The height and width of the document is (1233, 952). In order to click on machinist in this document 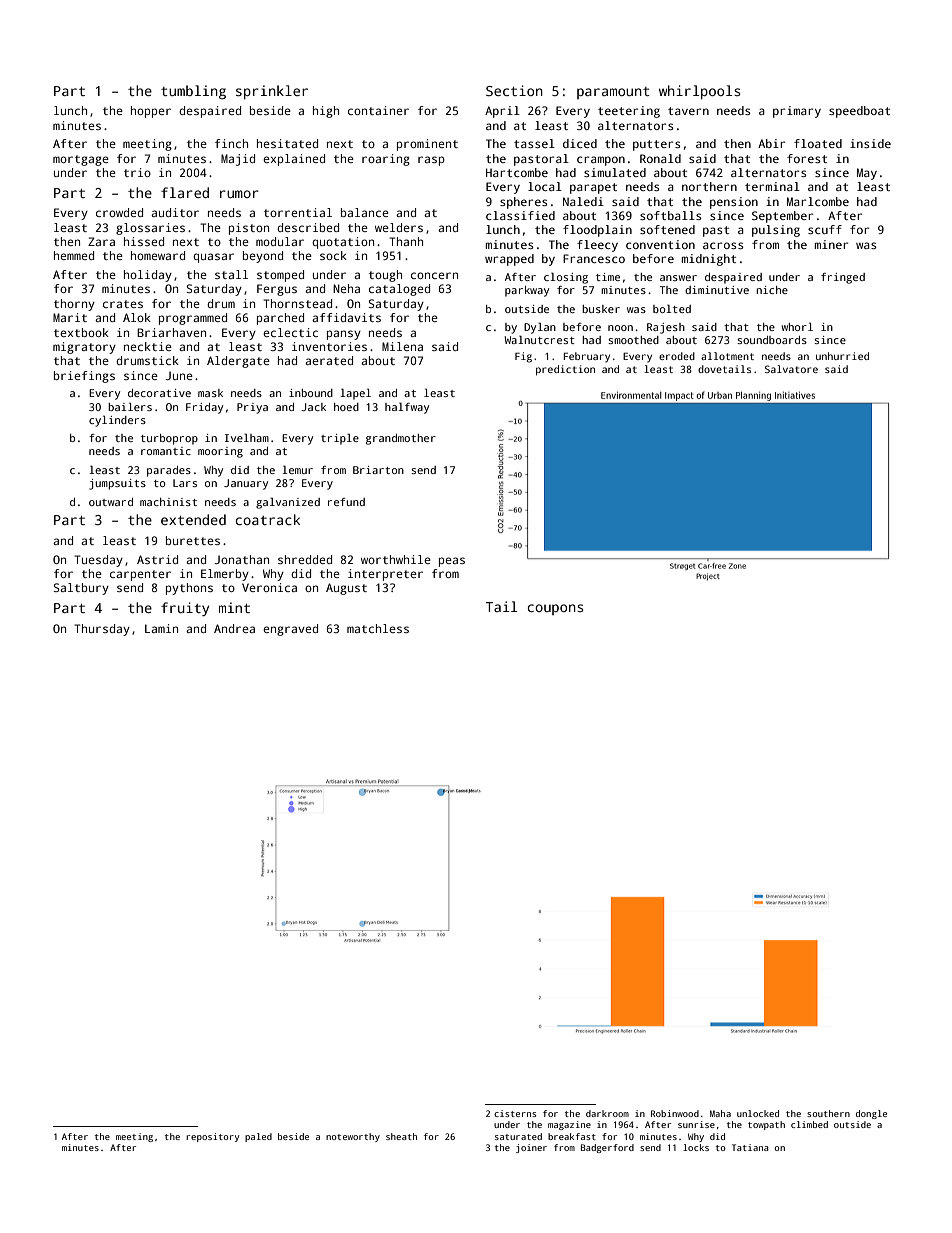, I will do `click(168, 502)`.
